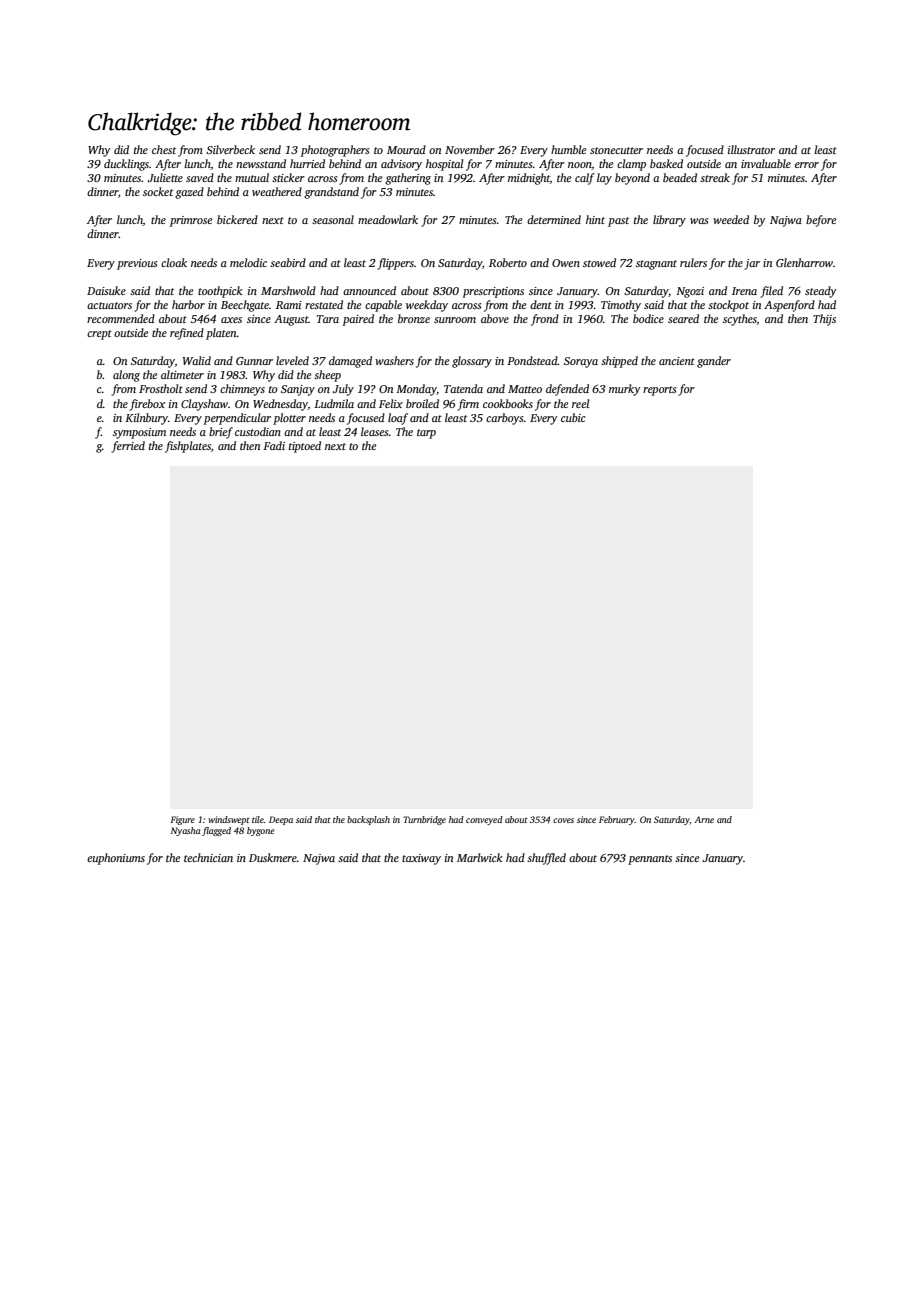  Describe the element at coordinates (751, 149) in the document. I see `illustrator` at that location.
